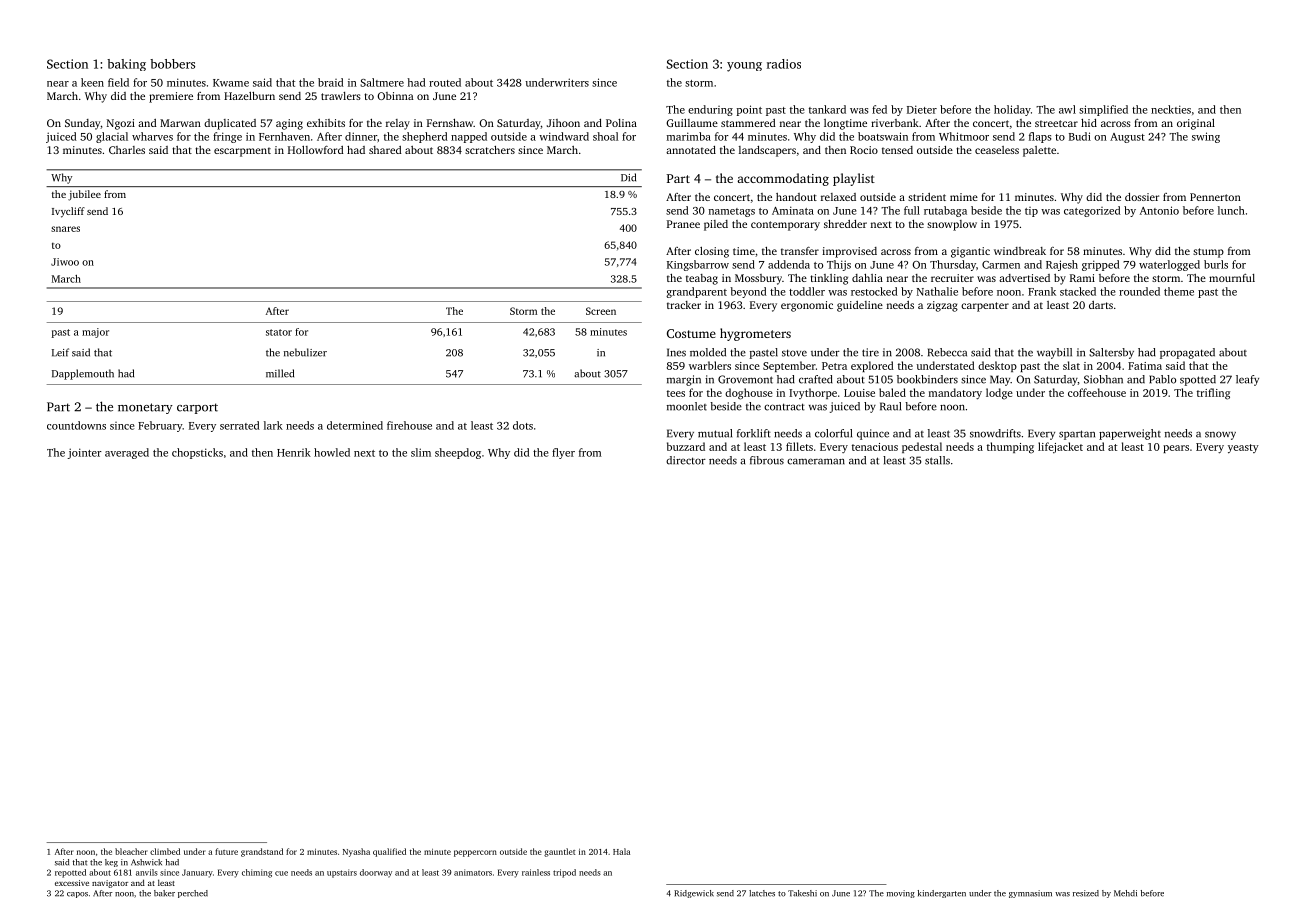 The height and width of the document is (924, 1308). Describe the element at coordinates (937, 460) in the document. I see `stalls` at that location.
